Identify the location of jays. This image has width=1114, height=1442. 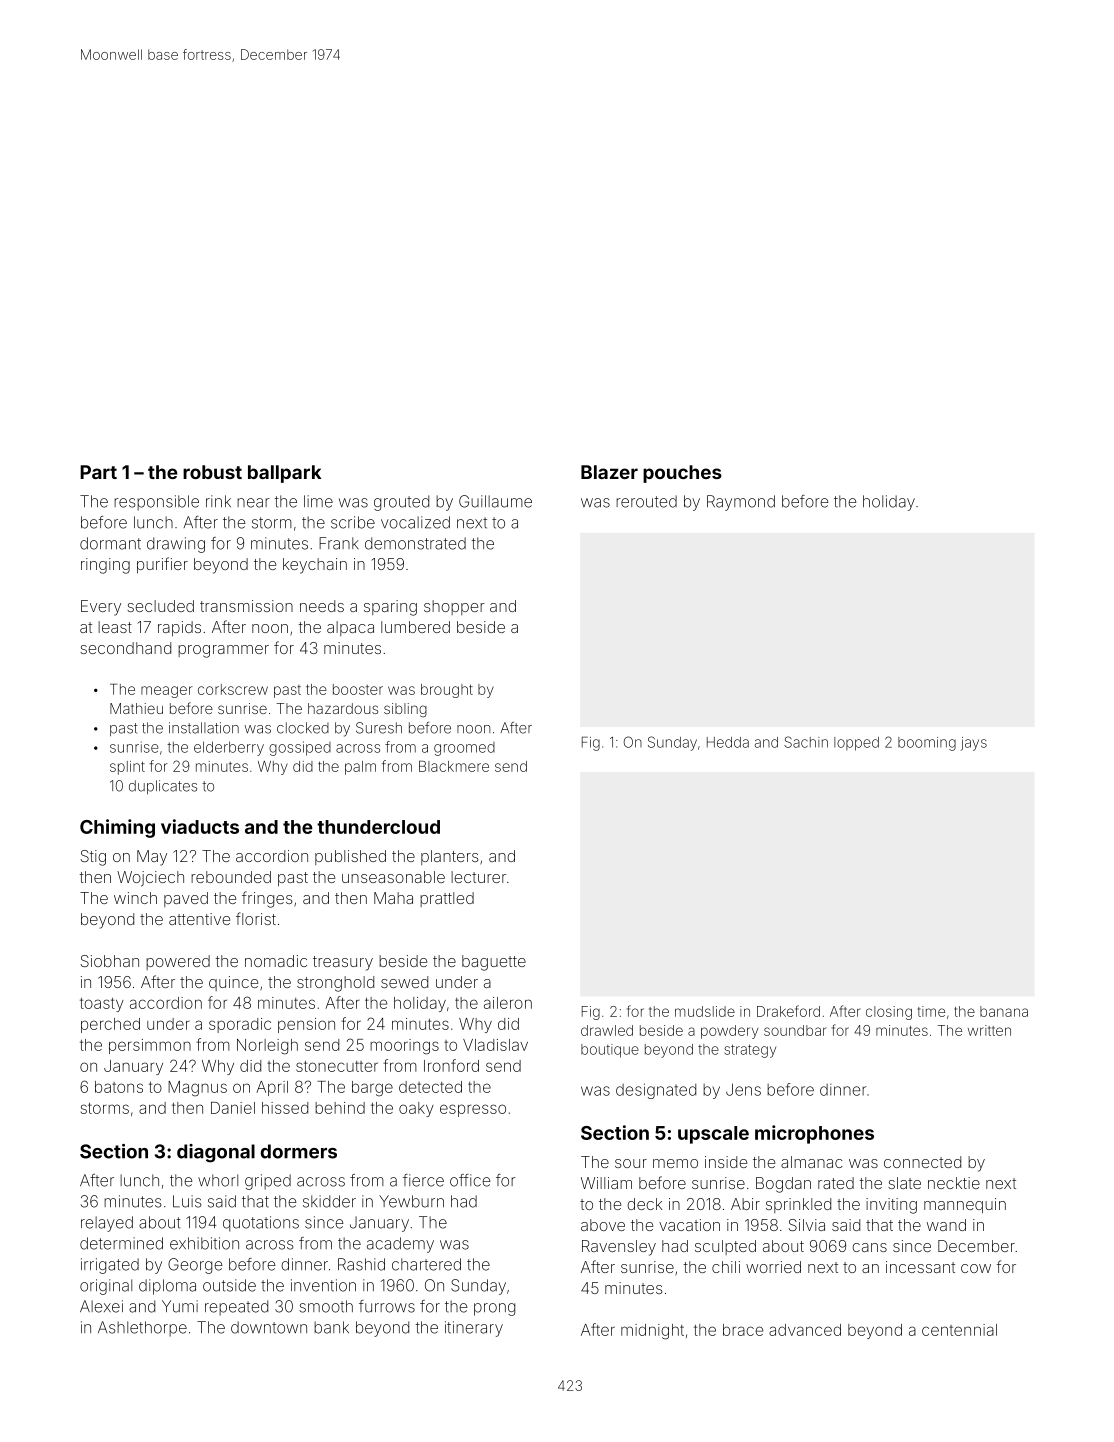
(974, 744).
